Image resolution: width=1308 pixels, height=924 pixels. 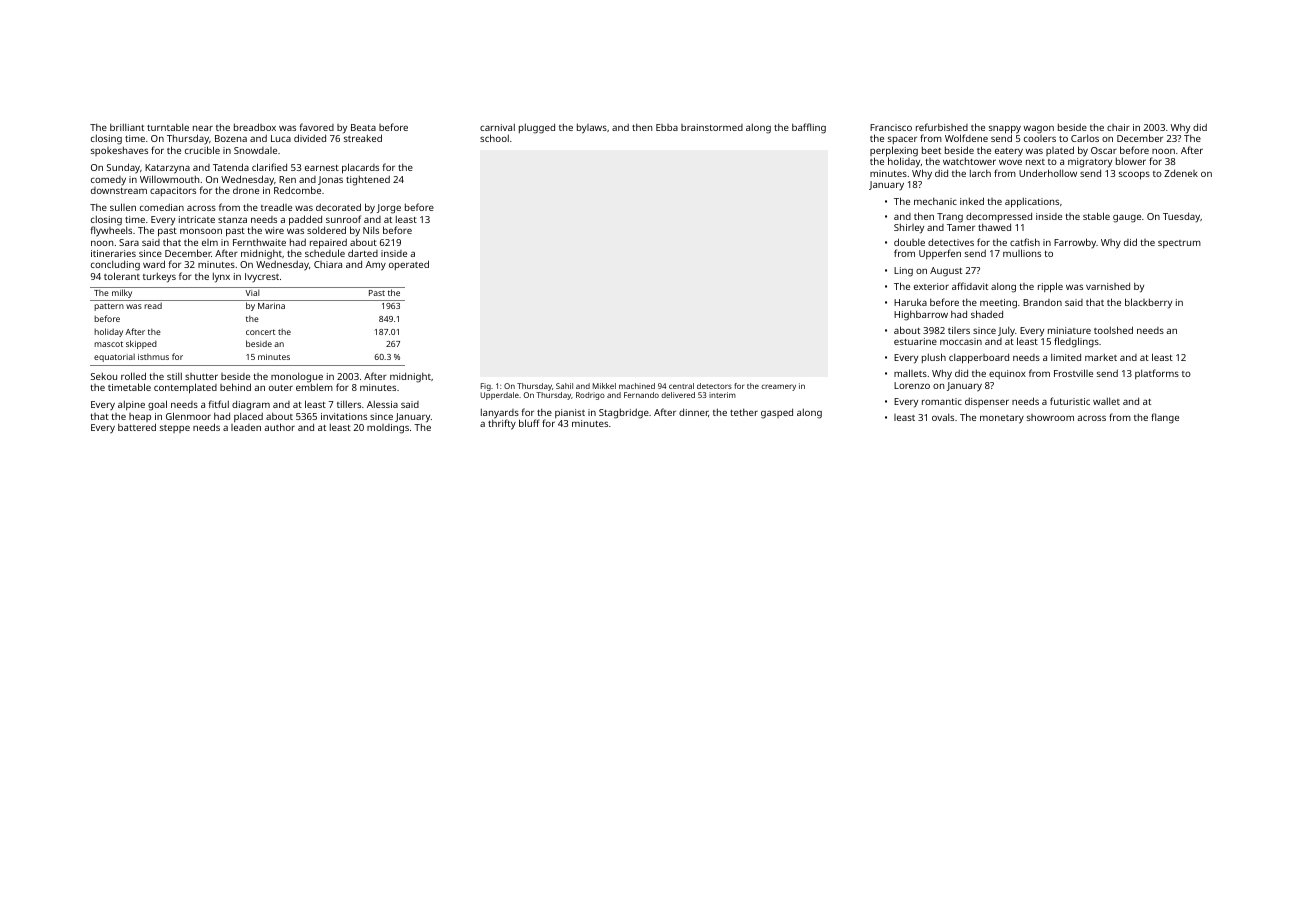 What do you see at coordinates (388, 429) in the screenshot?
I see `moldings` at bounding box center [388, 429].
